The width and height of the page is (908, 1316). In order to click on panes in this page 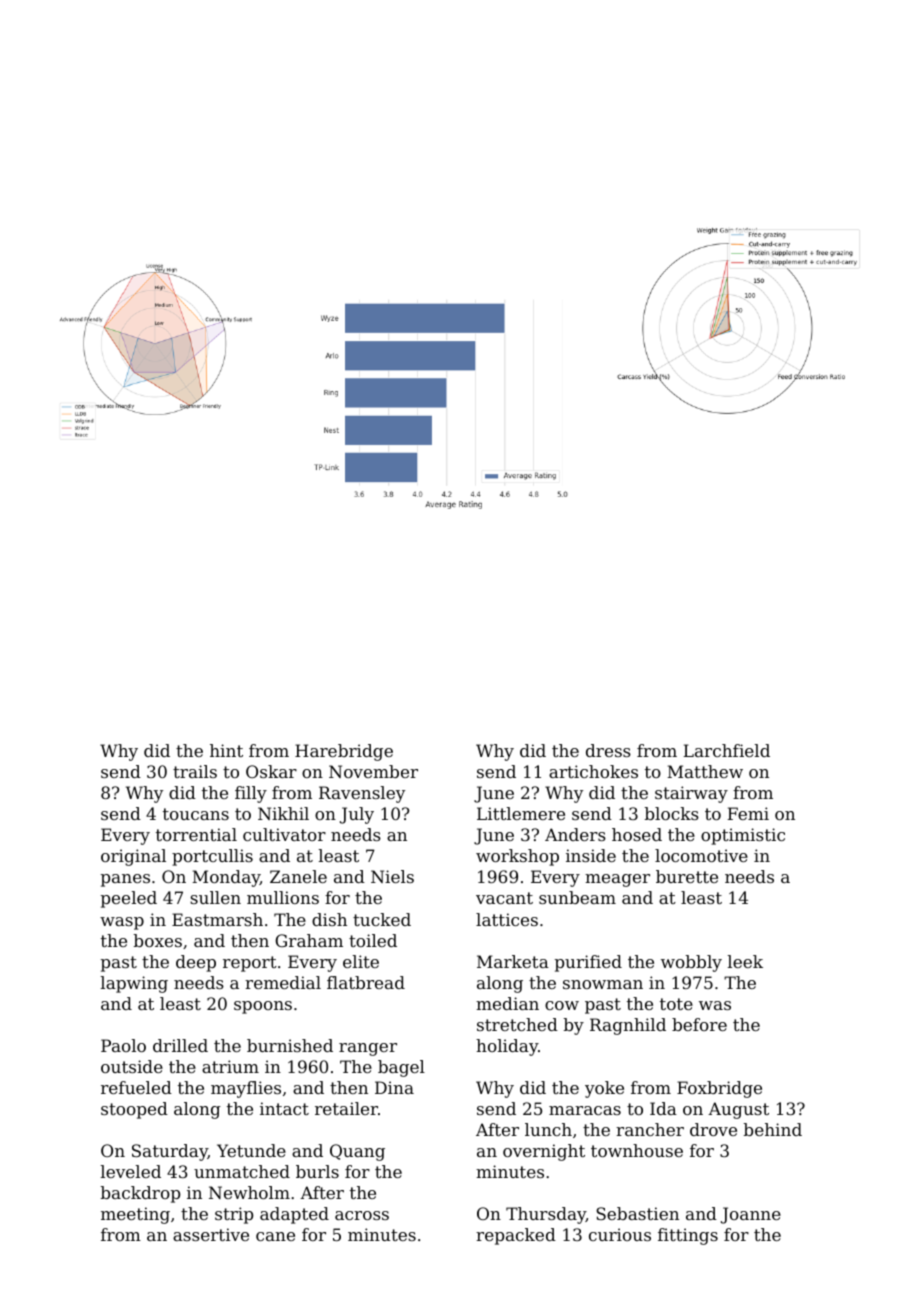, I will do `click(125, 880)`.
